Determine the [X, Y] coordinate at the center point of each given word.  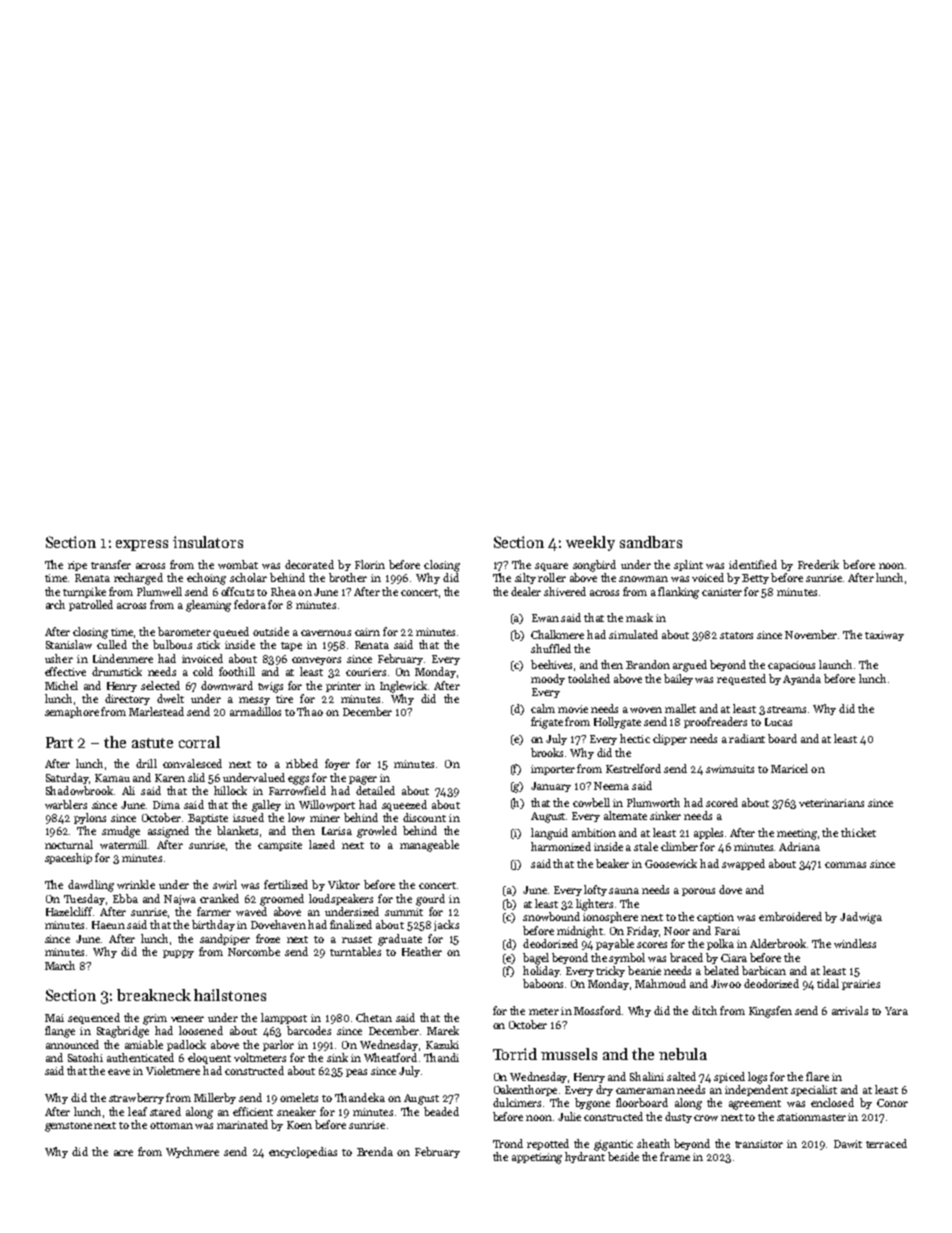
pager [363, 780]
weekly [590, 543]
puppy [178, 954]
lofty [595, 890]
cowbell [591, 802]
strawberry [136, 1098]
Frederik [818, 564]
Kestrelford [633, 768]
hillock [230, 790]
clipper [670, 739]
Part [59, 742]
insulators [208, 542]
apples [708, 833]
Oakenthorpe [525, 1090]
